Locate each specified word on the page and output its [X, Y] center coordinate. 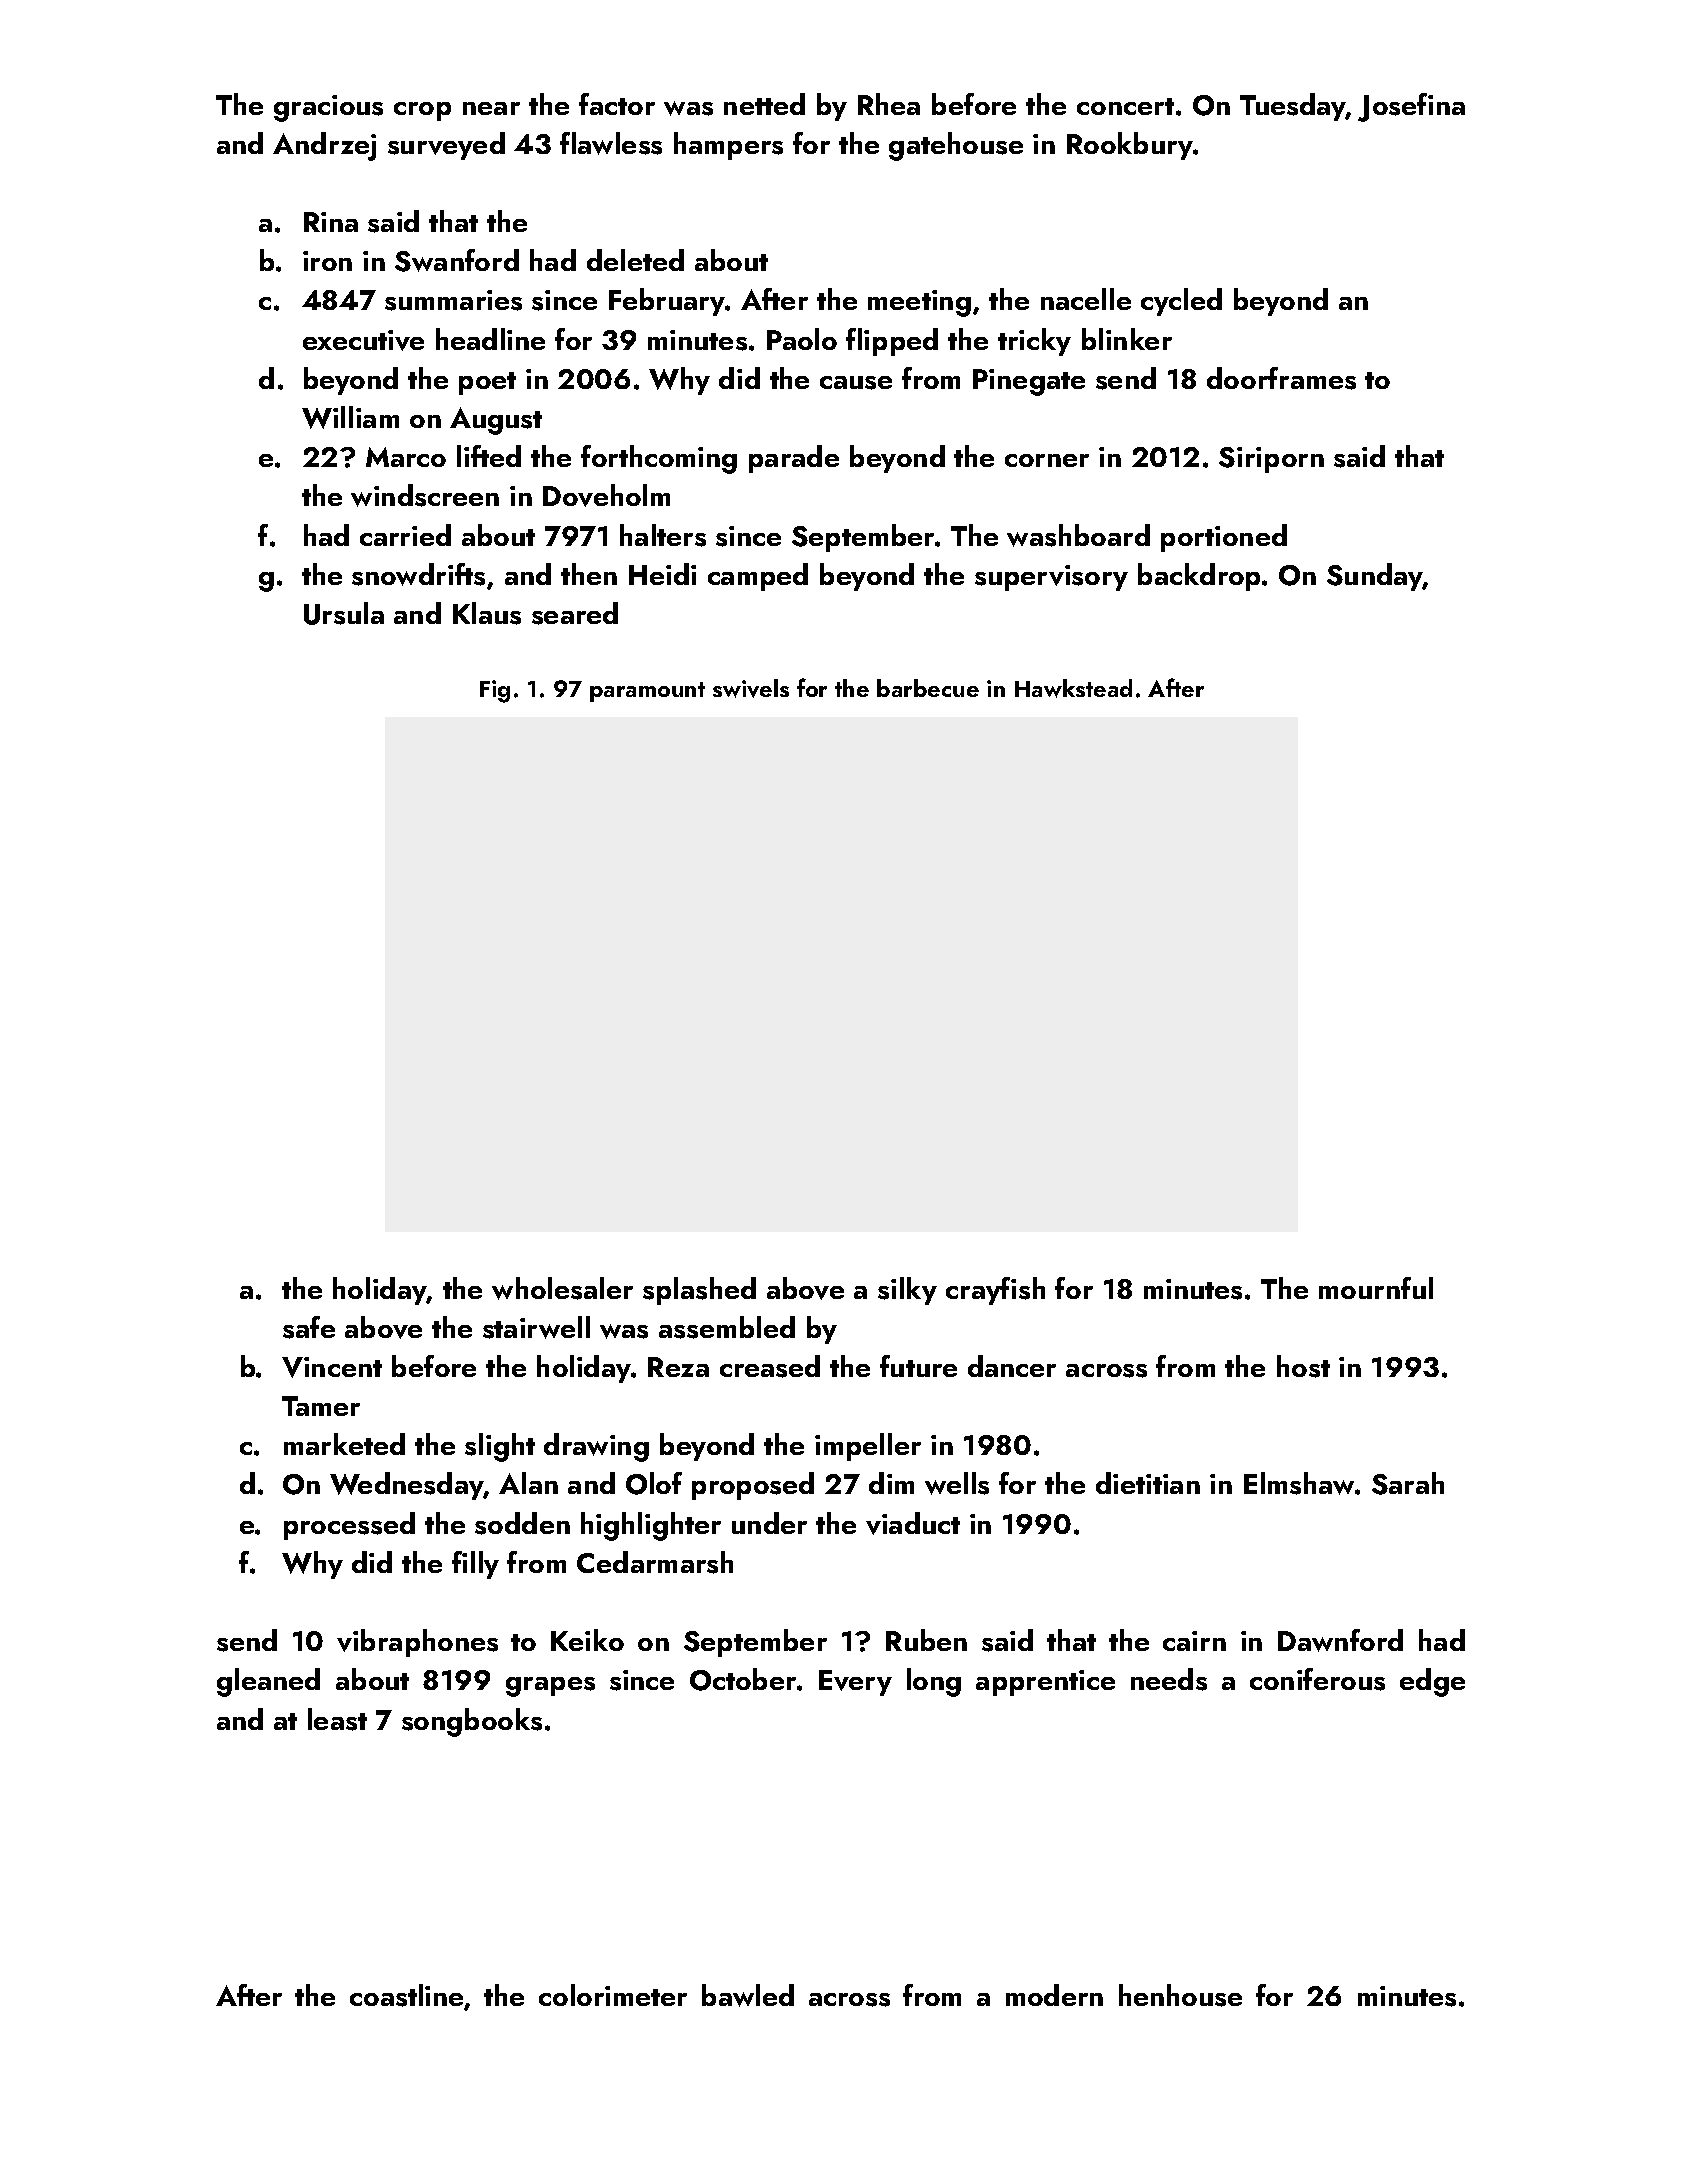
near [491, 108]
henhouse [1180, 1995]
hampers [728, 146]
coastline [406, 1995]
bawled [748, 1995]
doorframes [1281, 378]
